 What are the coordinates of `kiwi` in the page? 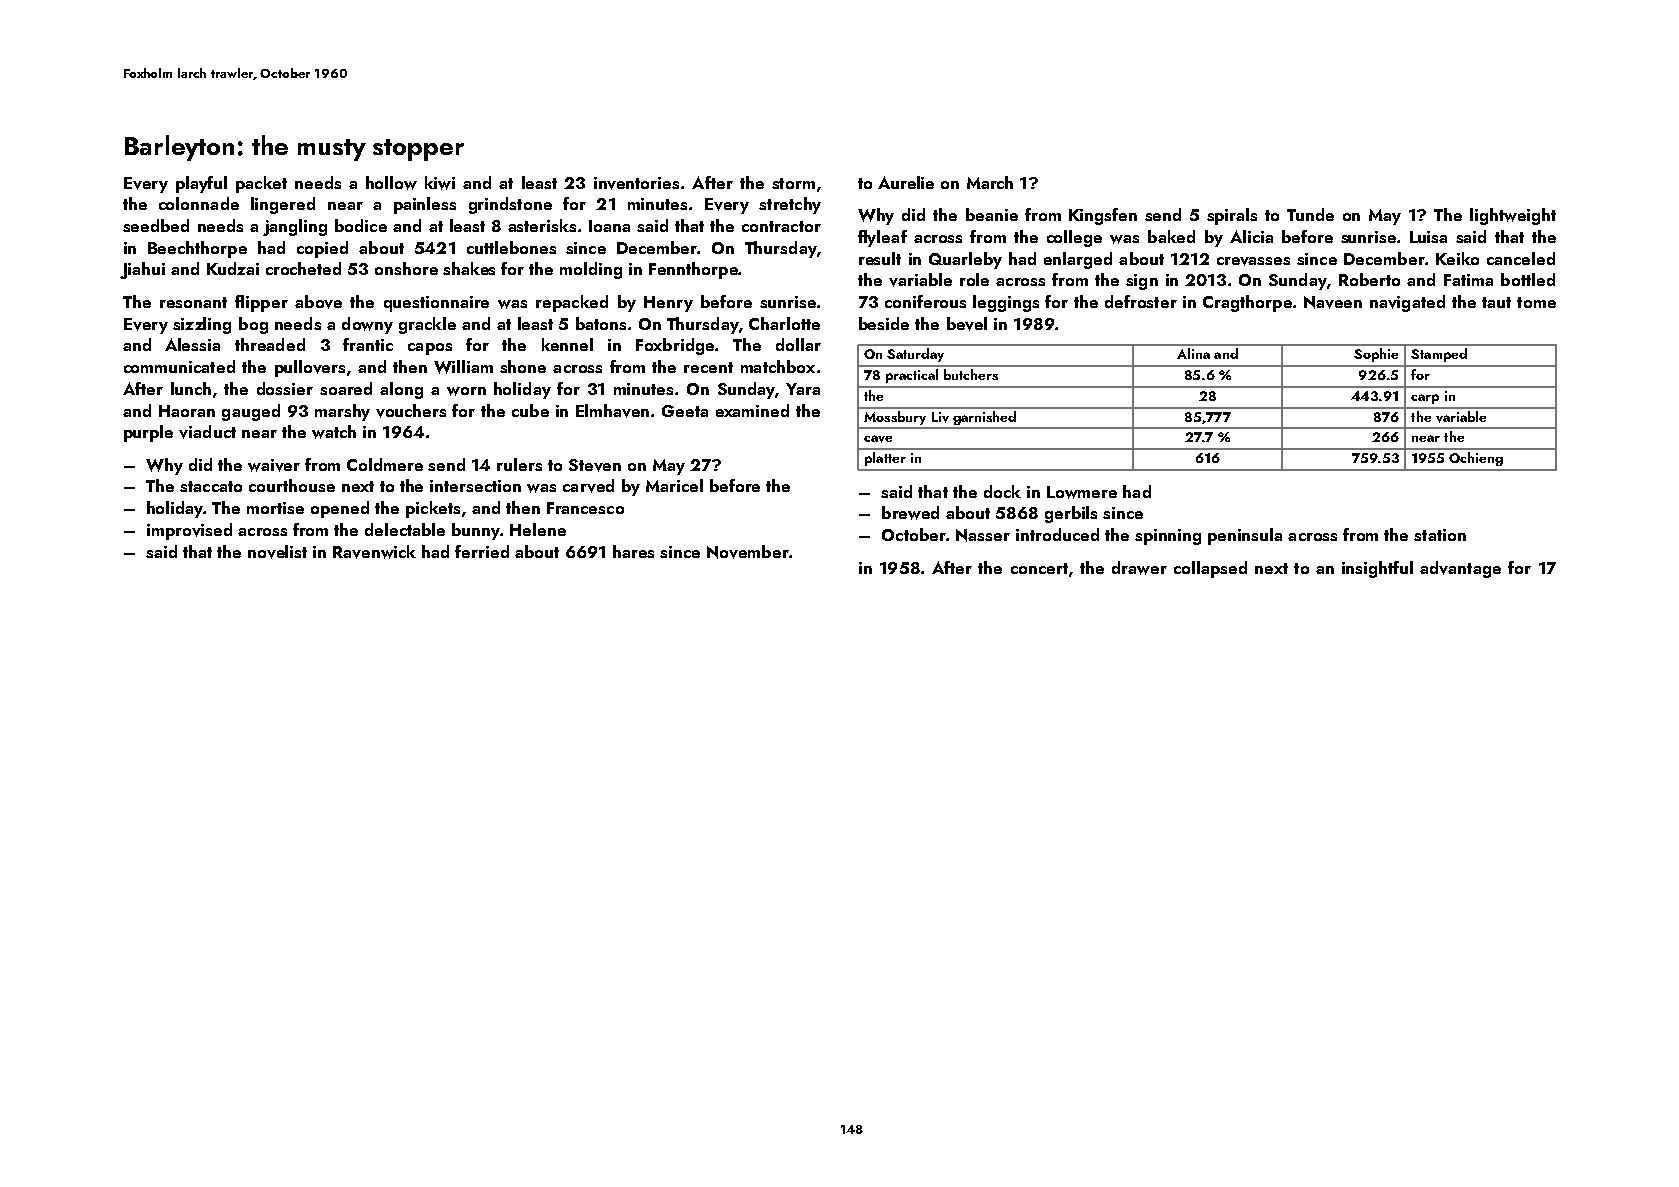 It's located at (440, 183).
